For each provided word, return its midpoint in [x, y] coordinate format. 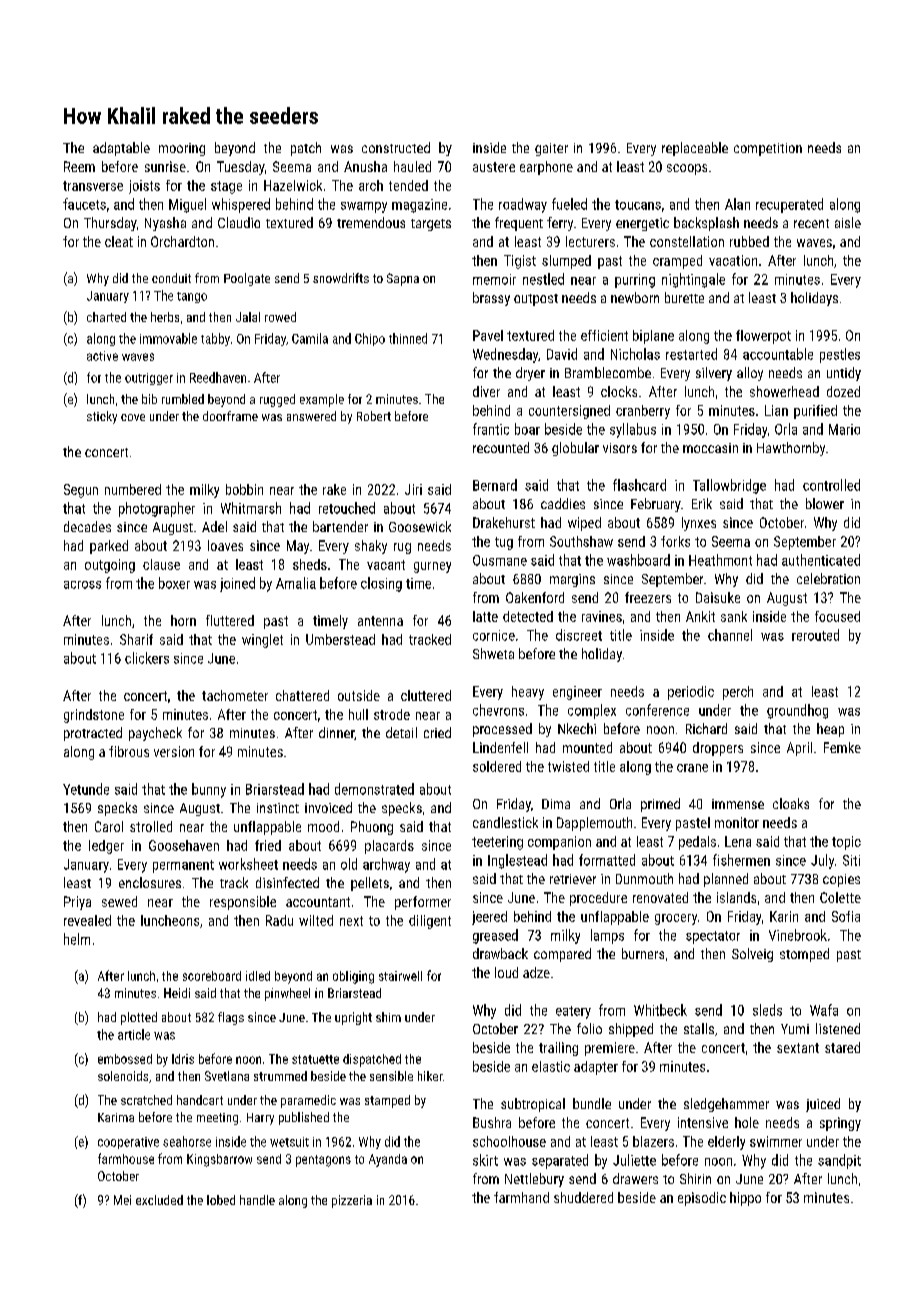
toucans [638, 205]
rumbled [183, 399]
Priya [77, 903]
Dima [556, 804]
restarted [691, 354]
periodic [691, 693]
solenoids [123, 1076]
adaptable [121, 149]
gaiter [551, 149]
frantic [491, 429]
